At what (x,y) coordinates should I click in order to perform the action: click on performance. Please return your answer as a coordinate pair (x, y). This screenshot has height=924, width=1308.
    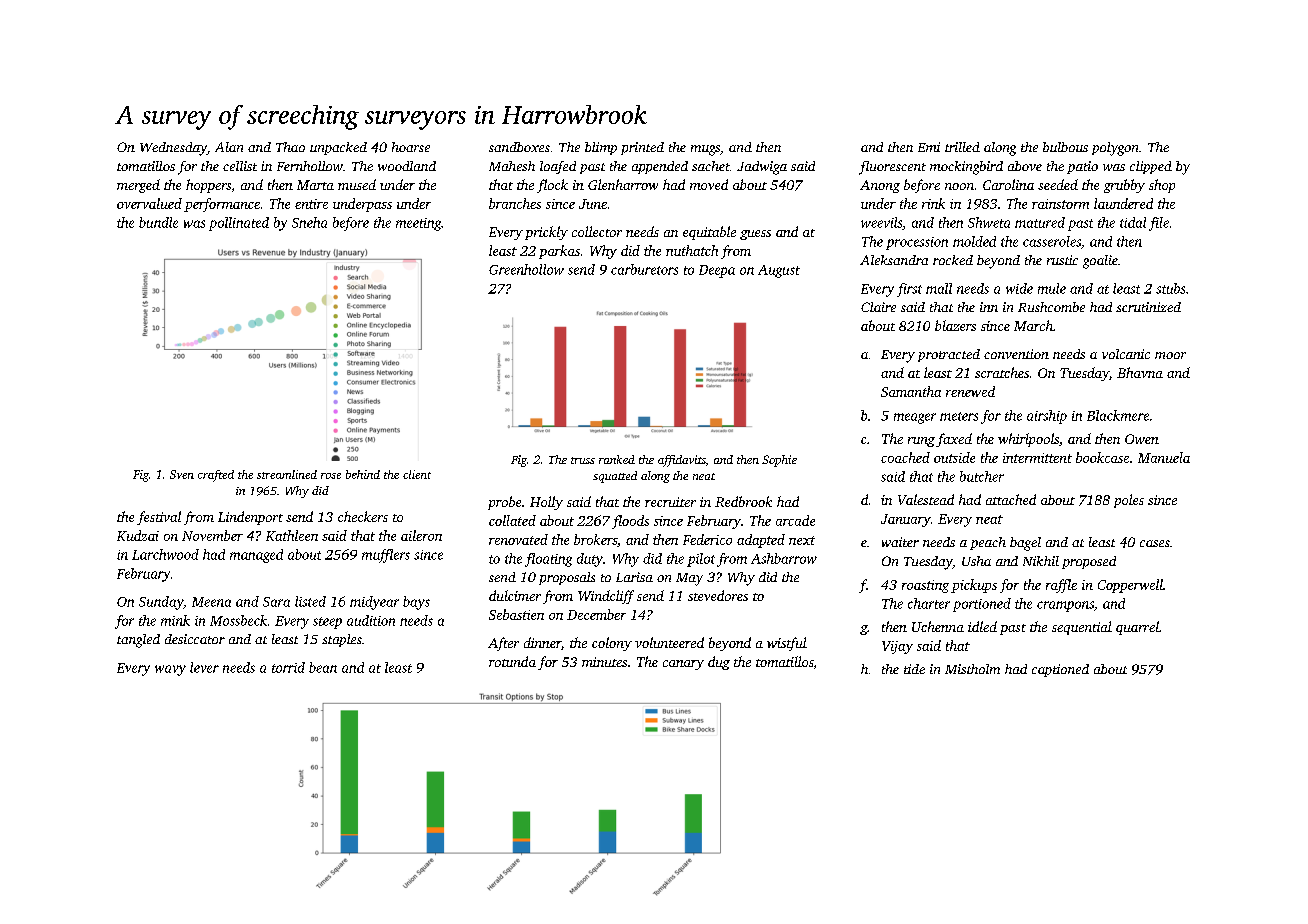
    Looking at the image, I should click on (222, 205).
